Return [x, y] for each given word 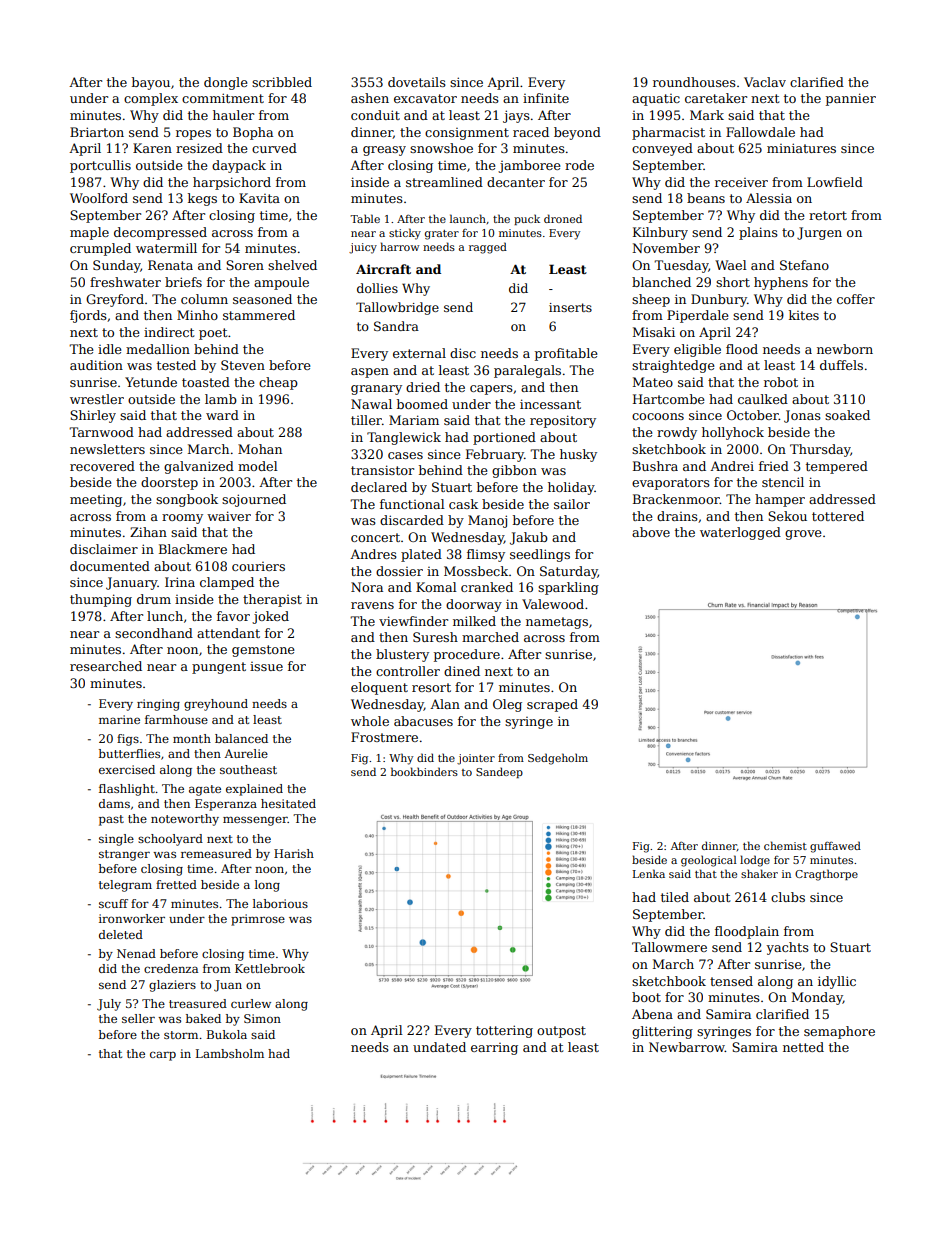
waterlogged [740, 533]
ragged [488, 248]
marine [119, 719]
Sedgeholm [558, 759]
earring [494, 1049]
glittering [662, 1032]
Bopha [253, 133]
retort [828, 215]
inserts [570, 307]
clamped [227, 583]
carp [163, 1056]
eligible [697, 350]
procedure [467, 655]
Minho [197, 315]
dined [462, 671]
